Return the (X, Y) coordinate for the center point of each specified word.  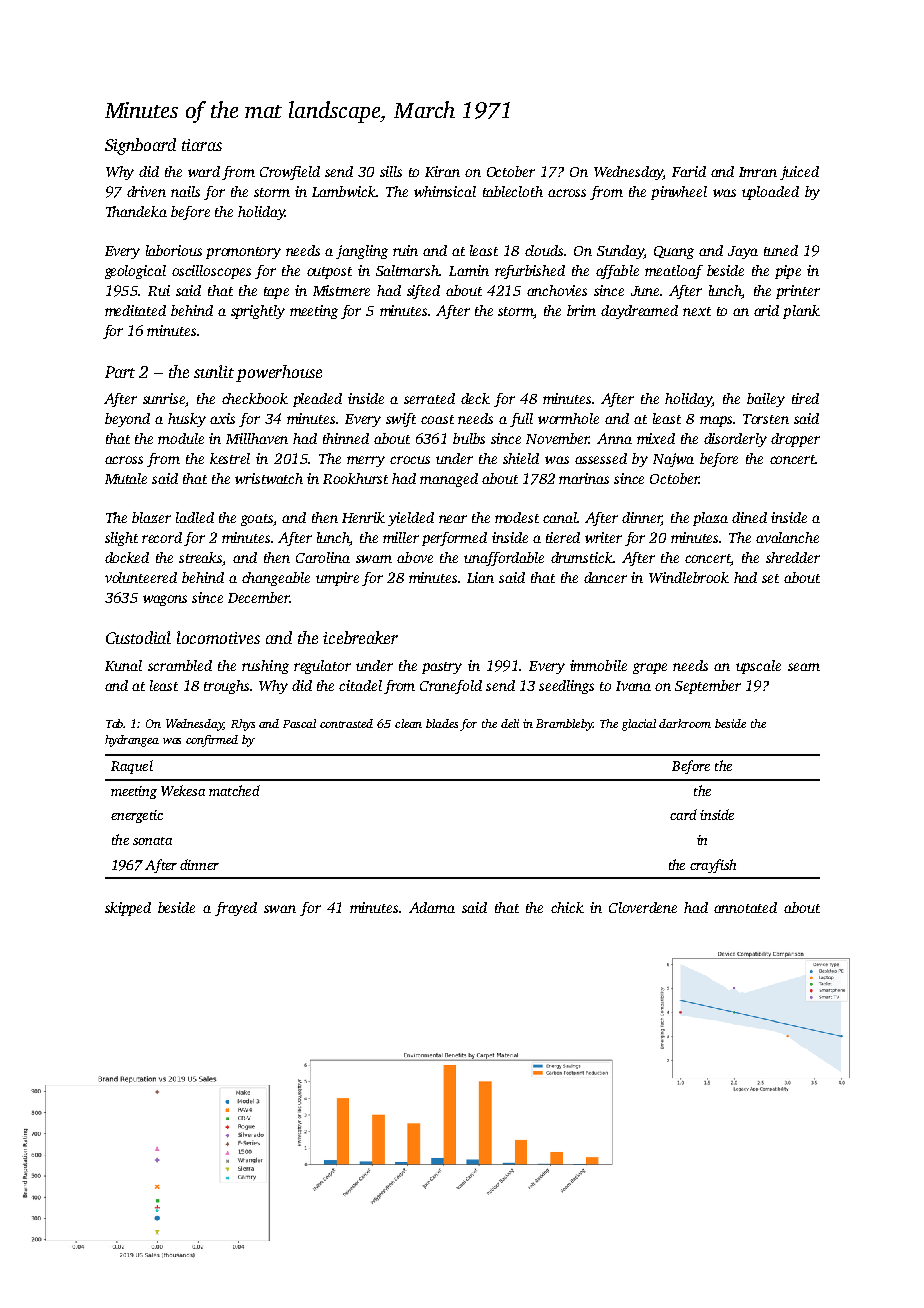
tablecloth (513, 191)
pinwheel (679, 193)
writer (603, 537)
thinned (346, 438)
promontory (243, 253)
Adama (432, 907)
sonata (152, 841)
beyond (127, 420)
